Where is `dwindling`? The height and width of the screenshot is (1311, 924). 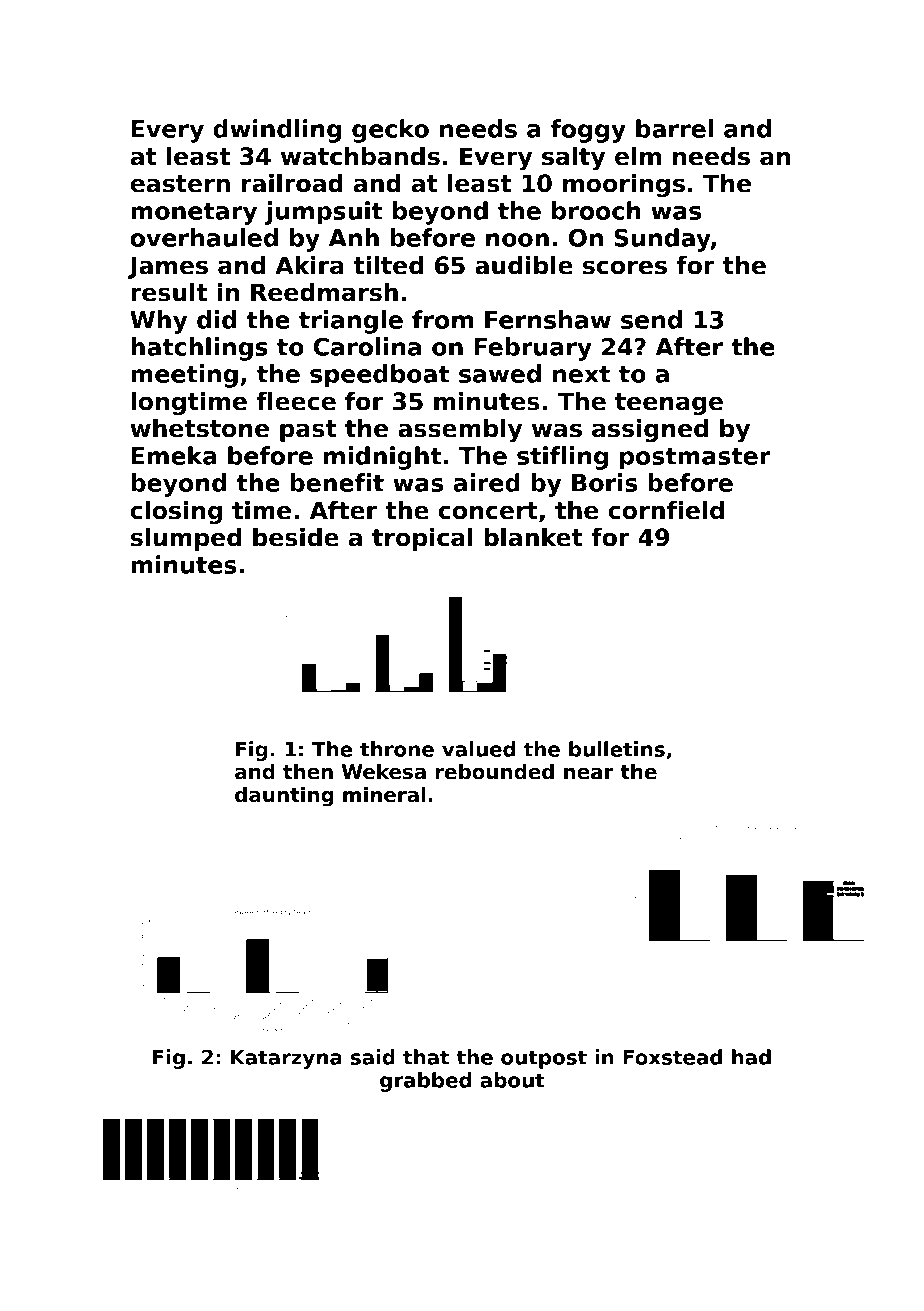 dwindling is located at coordinates (277, 131).
